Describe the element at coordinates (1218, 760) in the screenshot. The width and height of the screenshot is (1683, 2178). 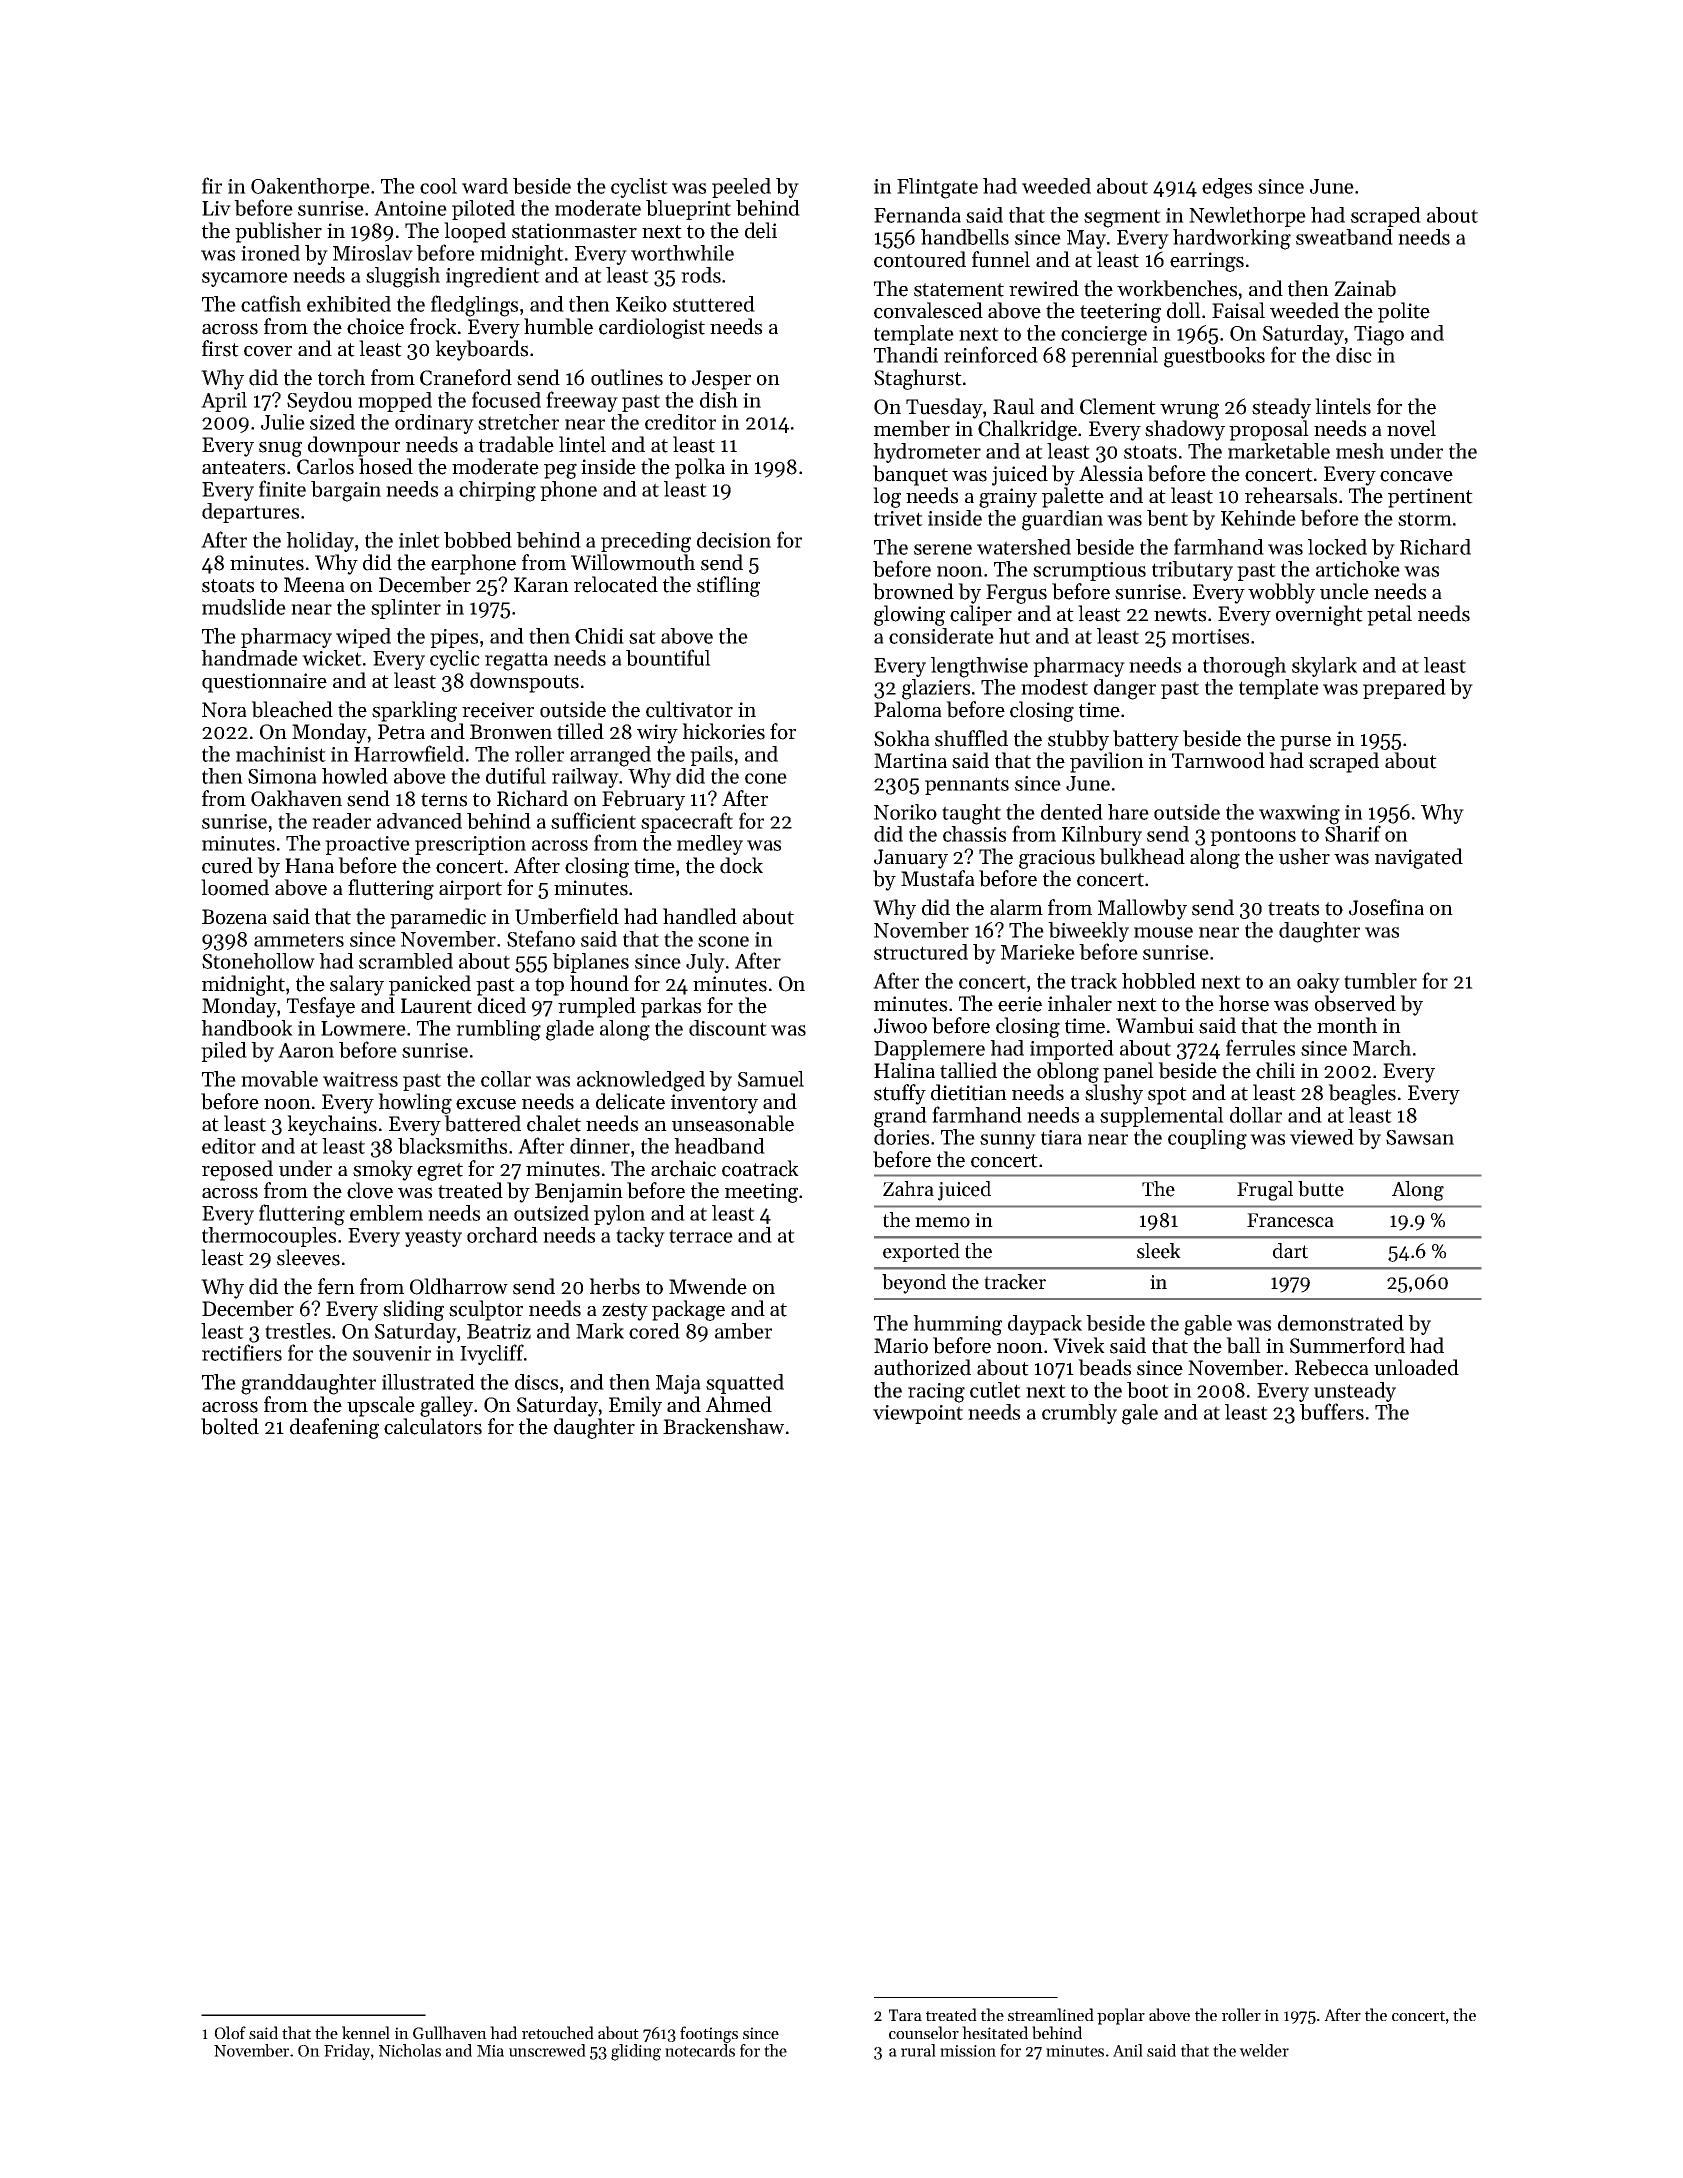
I see `Tarnwood` at that location.
